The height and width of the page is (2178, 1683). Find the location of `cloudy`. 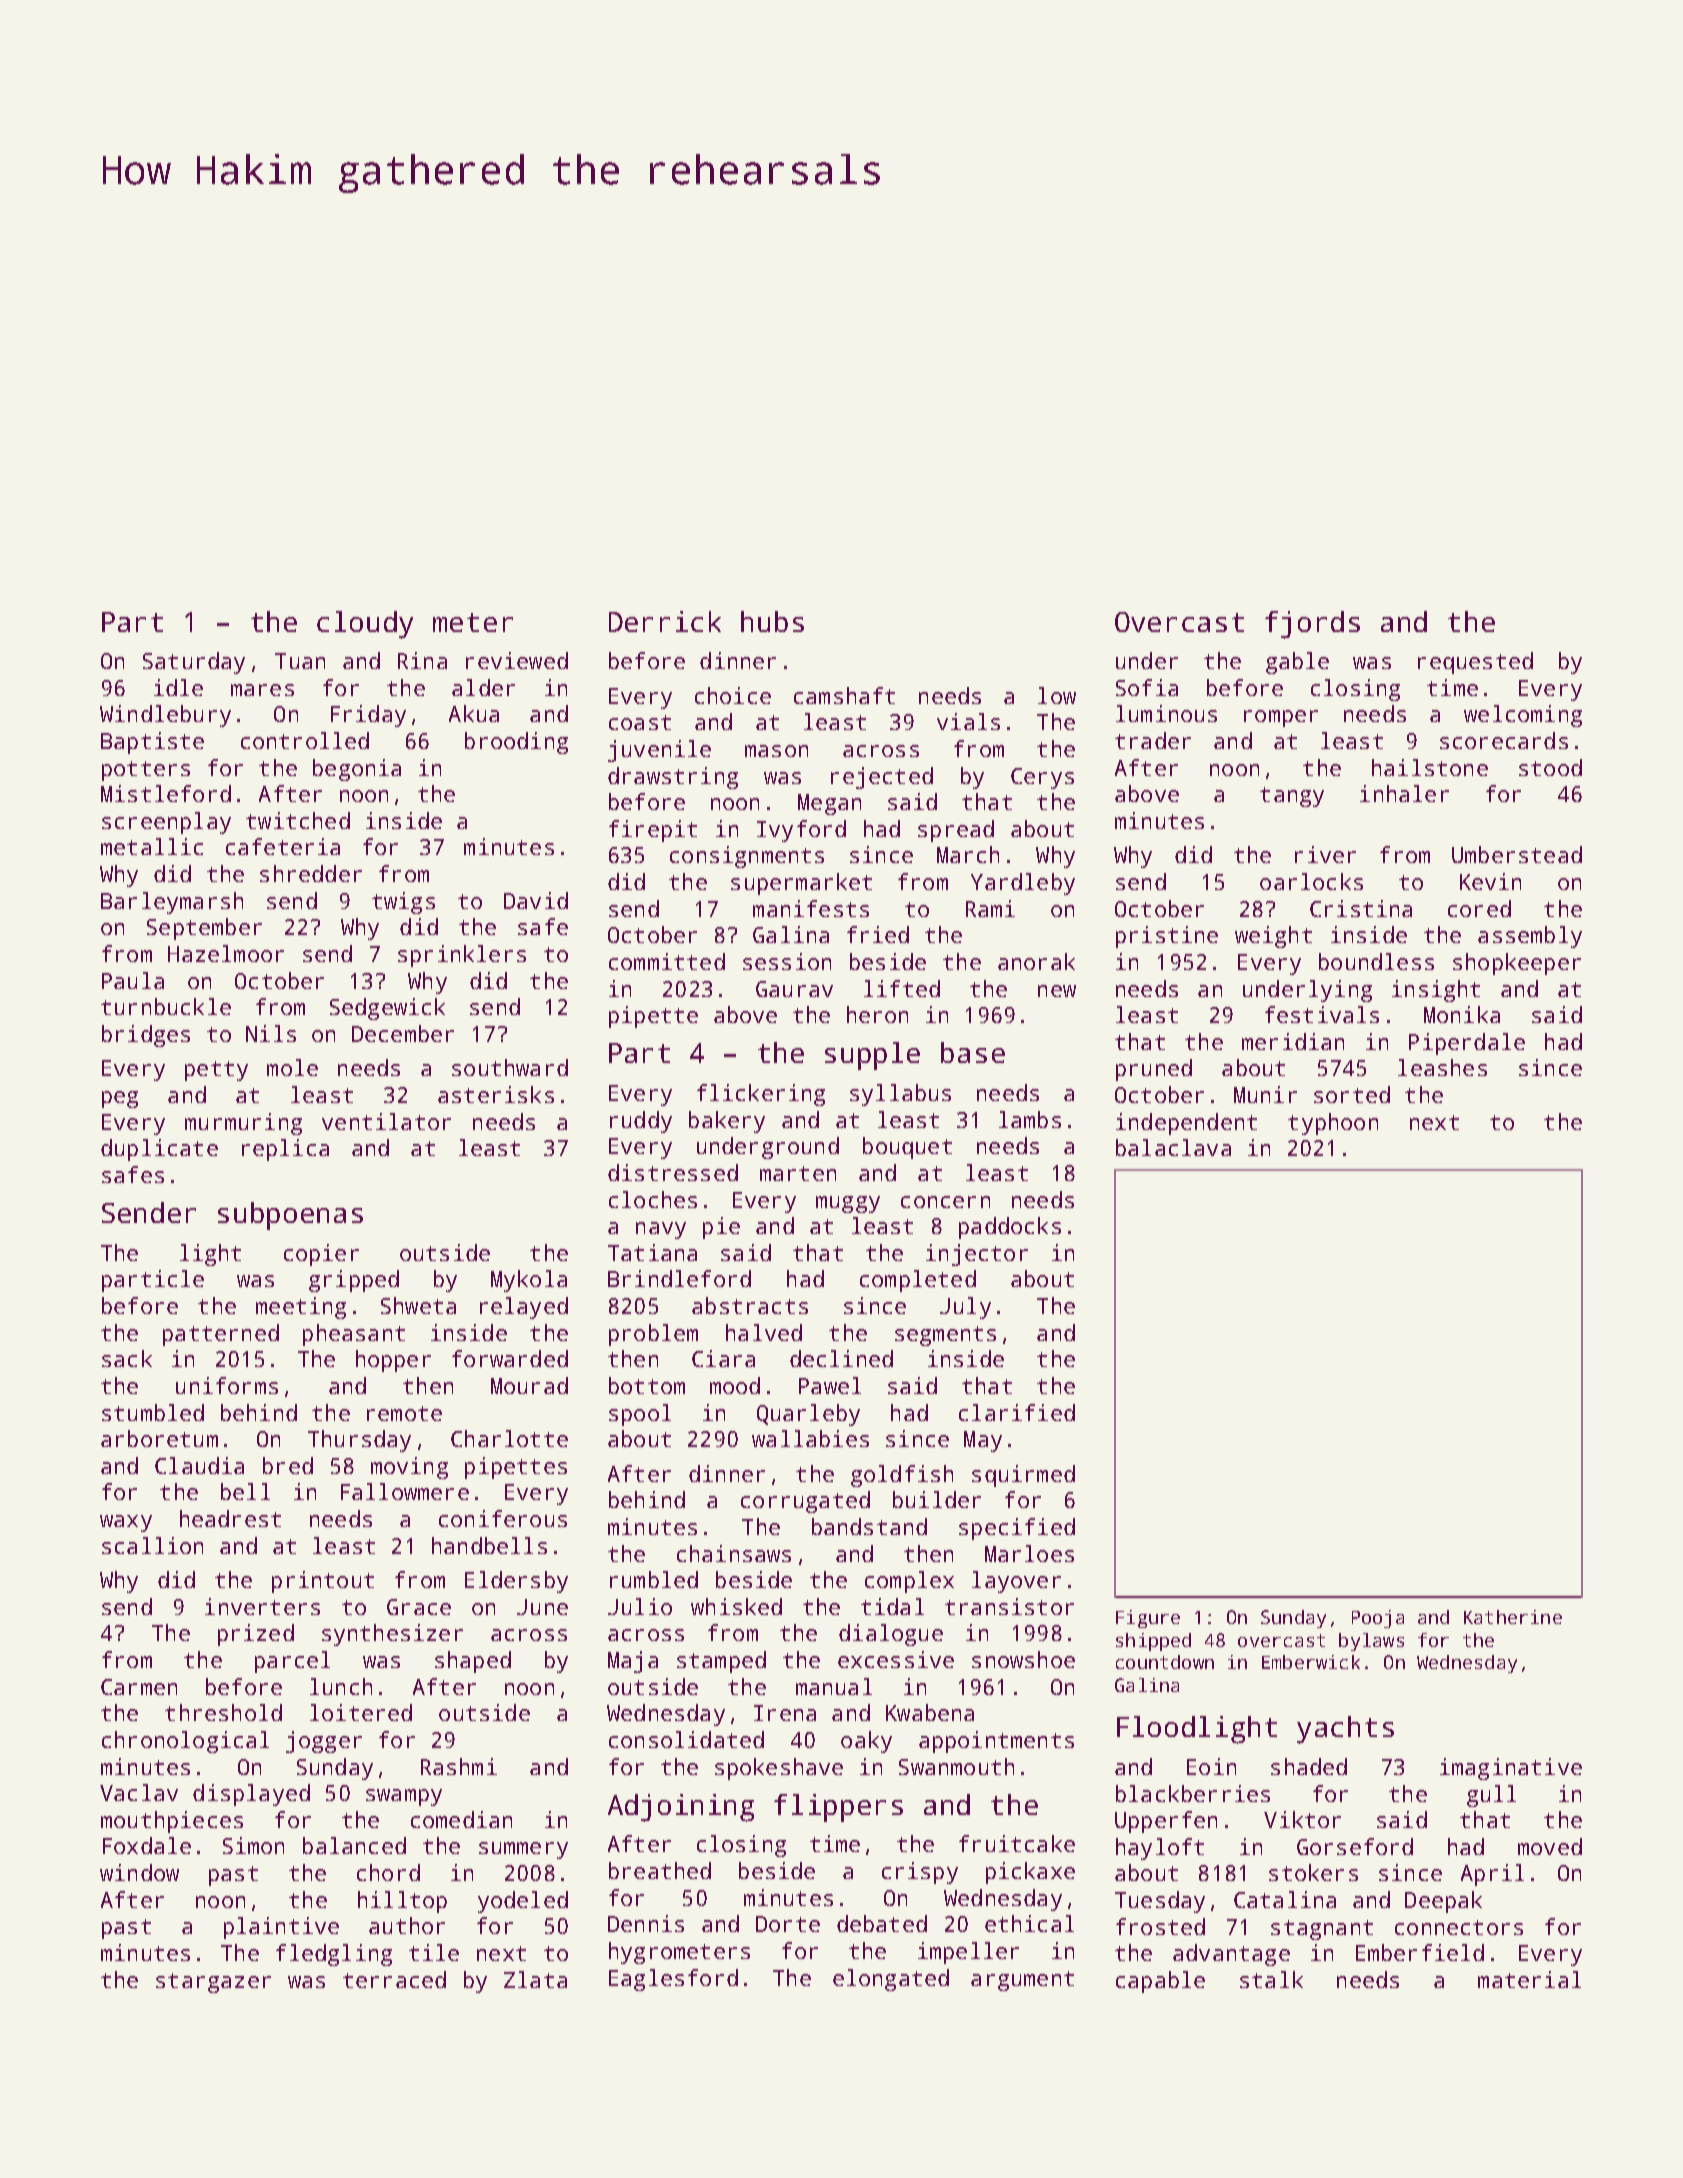

cloudy is located at coordinates (365, 625).
